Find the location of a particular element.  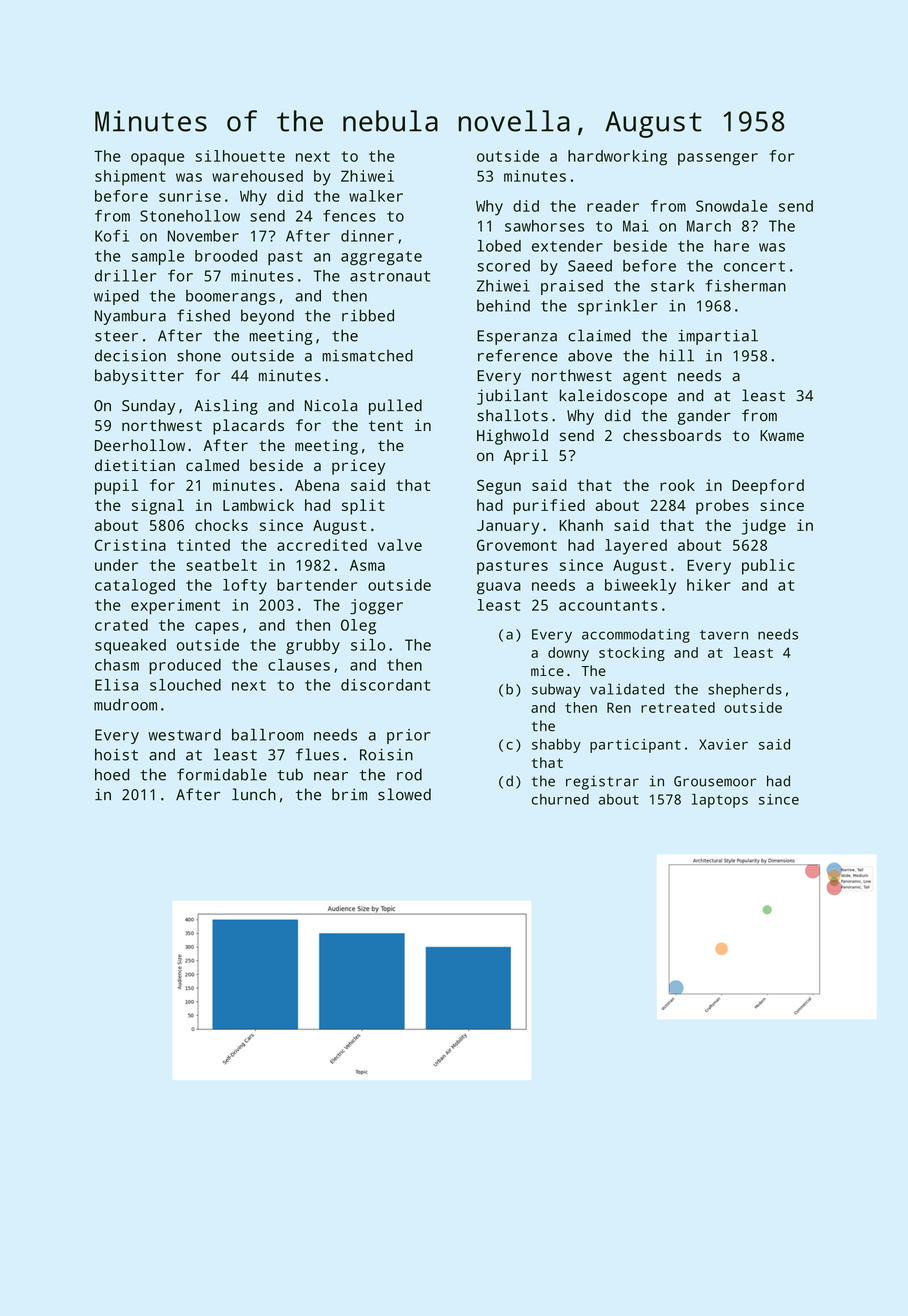

gander is located at coordinates (704, 417).
